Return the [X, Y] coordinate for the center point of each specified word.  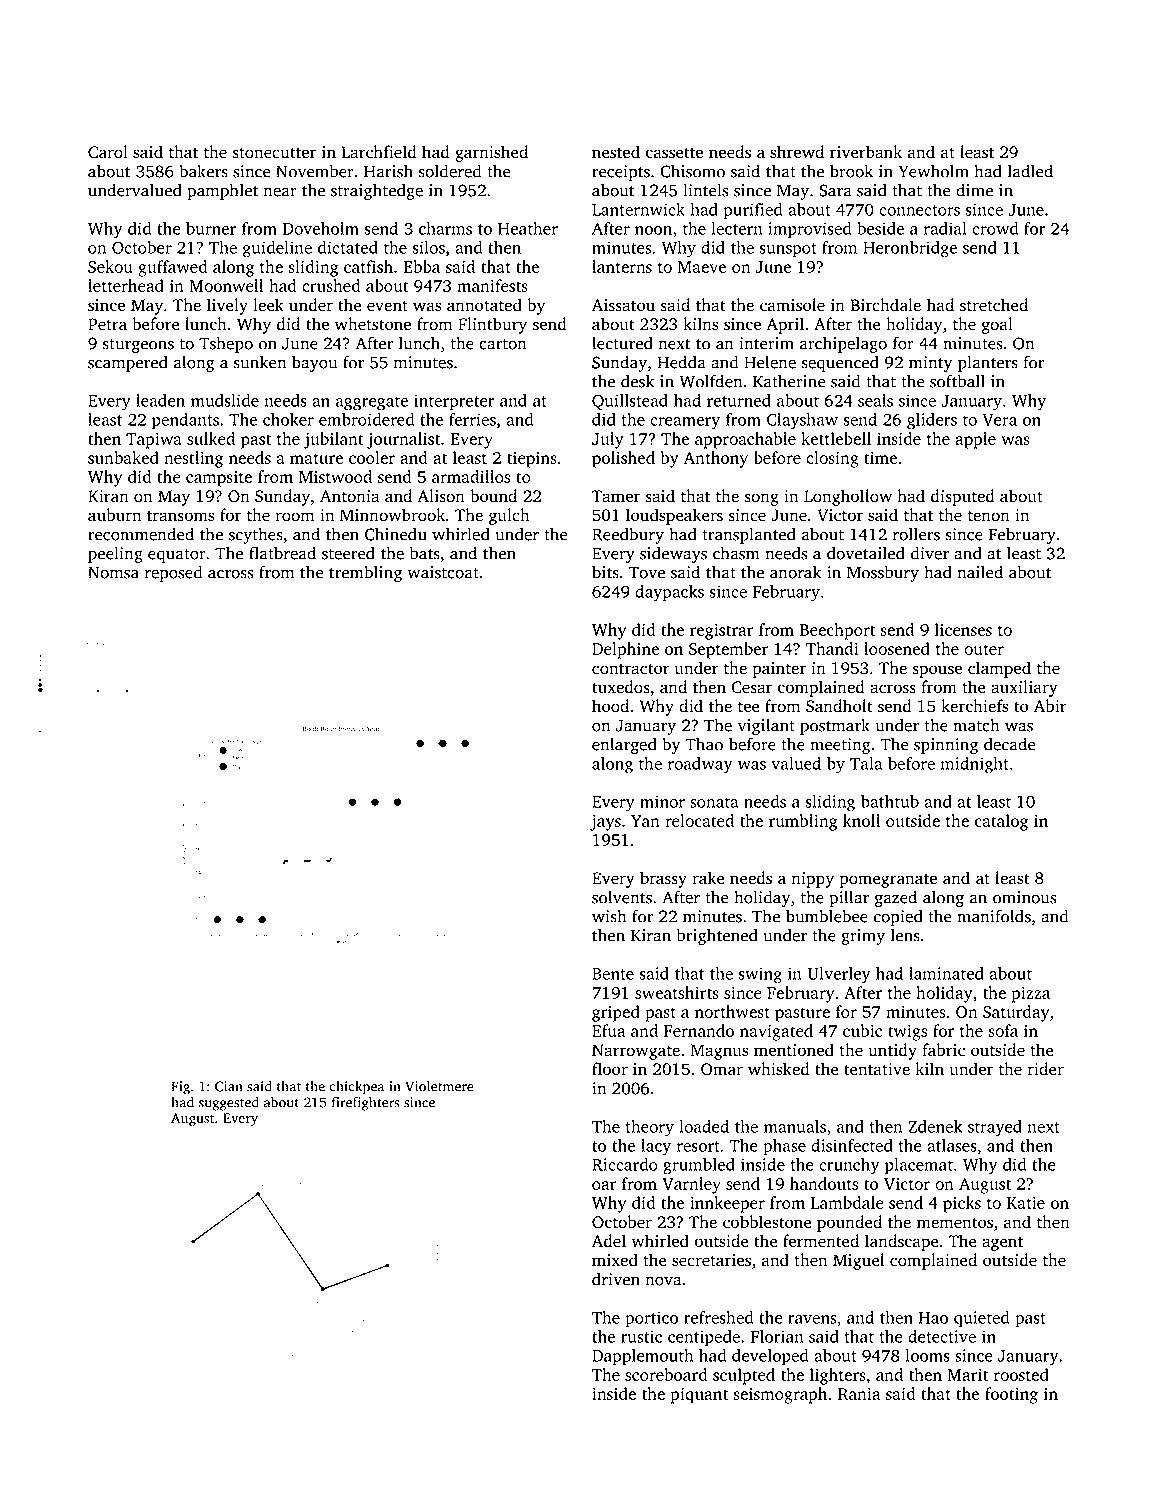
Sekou [110, 266]
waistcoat [443, 572]
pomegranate [888, 881]
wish [609, 916]
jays [605, 822]
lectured [622, 343]
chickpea [356, 1088]
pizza [1031, 994]
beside [880, 228]
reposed [173, 573]
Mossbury [883, 573]
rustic [641, 1336]
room [294, 517]
